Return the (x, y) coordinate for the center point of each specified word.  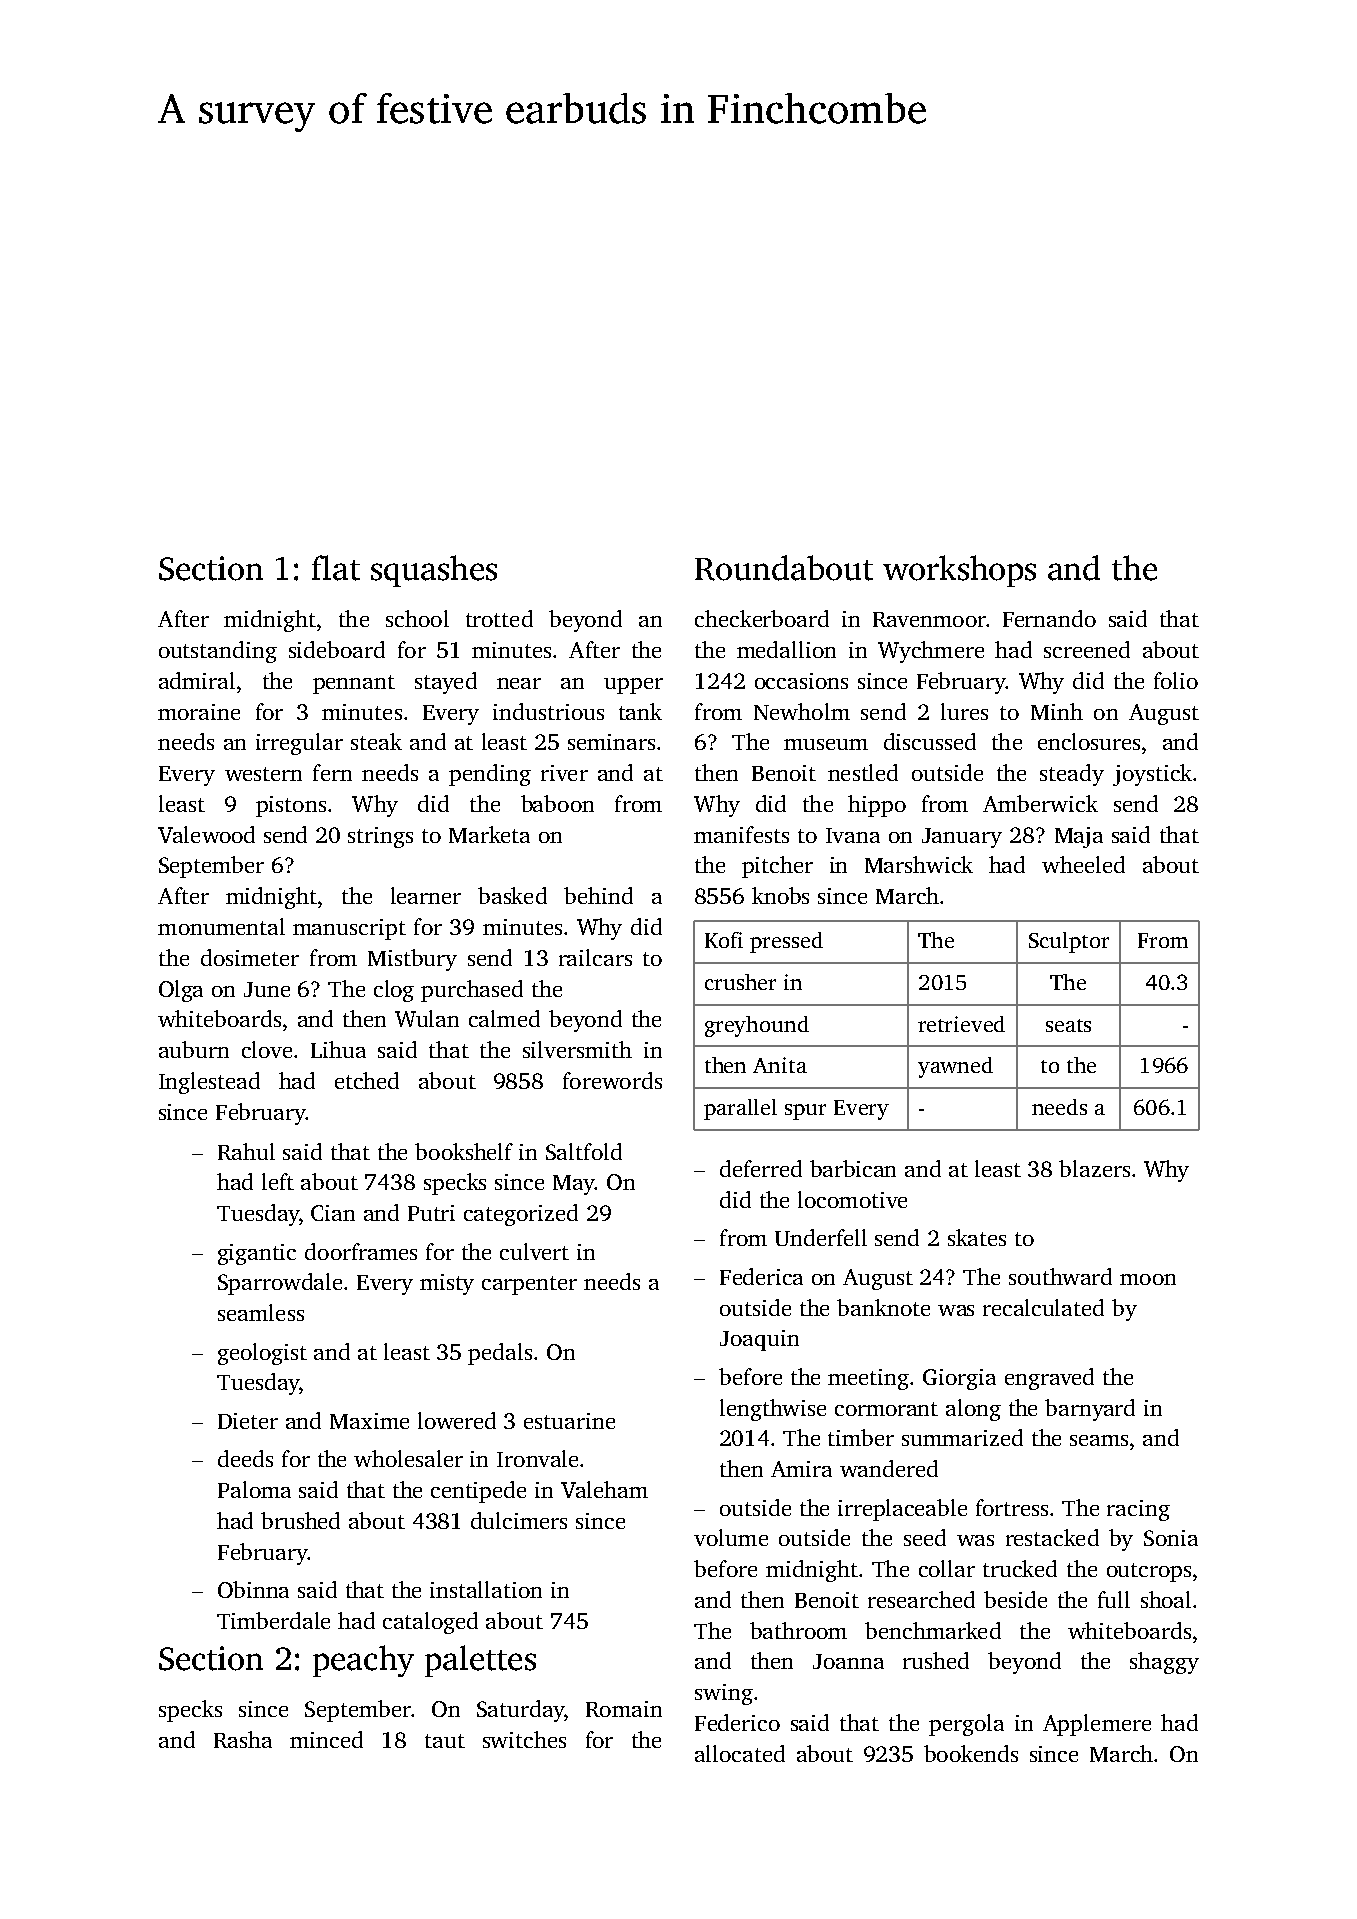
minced (326, 1739)
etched (367, 1080)
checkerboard (762, 618)
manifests (741, 834)
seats (1068, 1025)
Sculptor (1069, 942)
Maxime (369, 1421)
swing (724, 1694)
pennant (354, 684)
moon (1148, 1279)
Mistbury (412, 960)
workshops (959, 571)
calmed (504, 1018)
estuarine (569, 1421)
